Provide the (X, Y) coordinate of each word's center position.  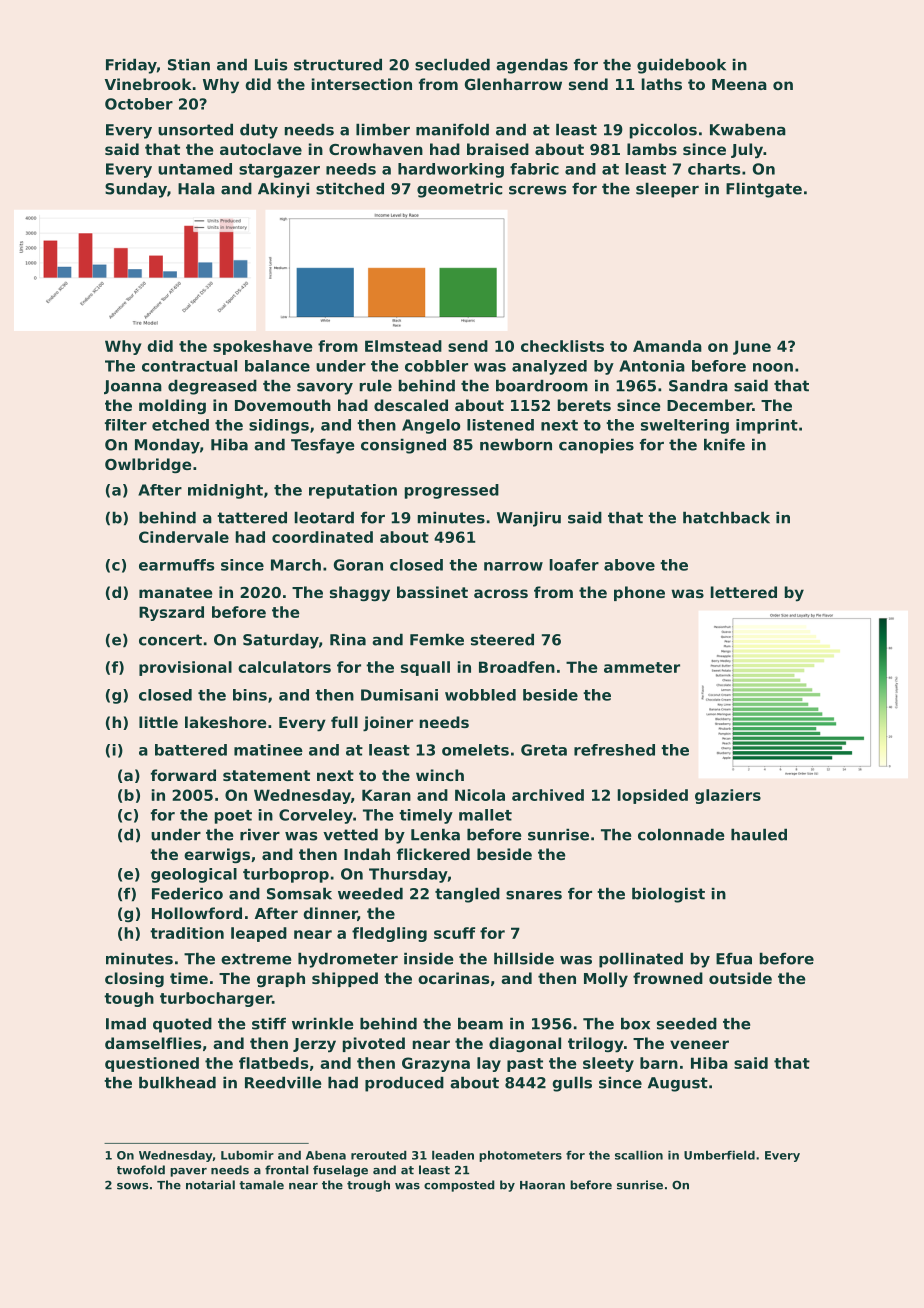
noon (773, 367)
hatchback (726, 517)
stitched (350, 188)
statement (266, 775)
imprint (767, 426)
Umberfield (719, 1155)
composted (459, 1186)
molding (172, 406)
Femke (437, 639)
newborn (516, 444)
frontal (286, 1170)
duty (259, 131)
